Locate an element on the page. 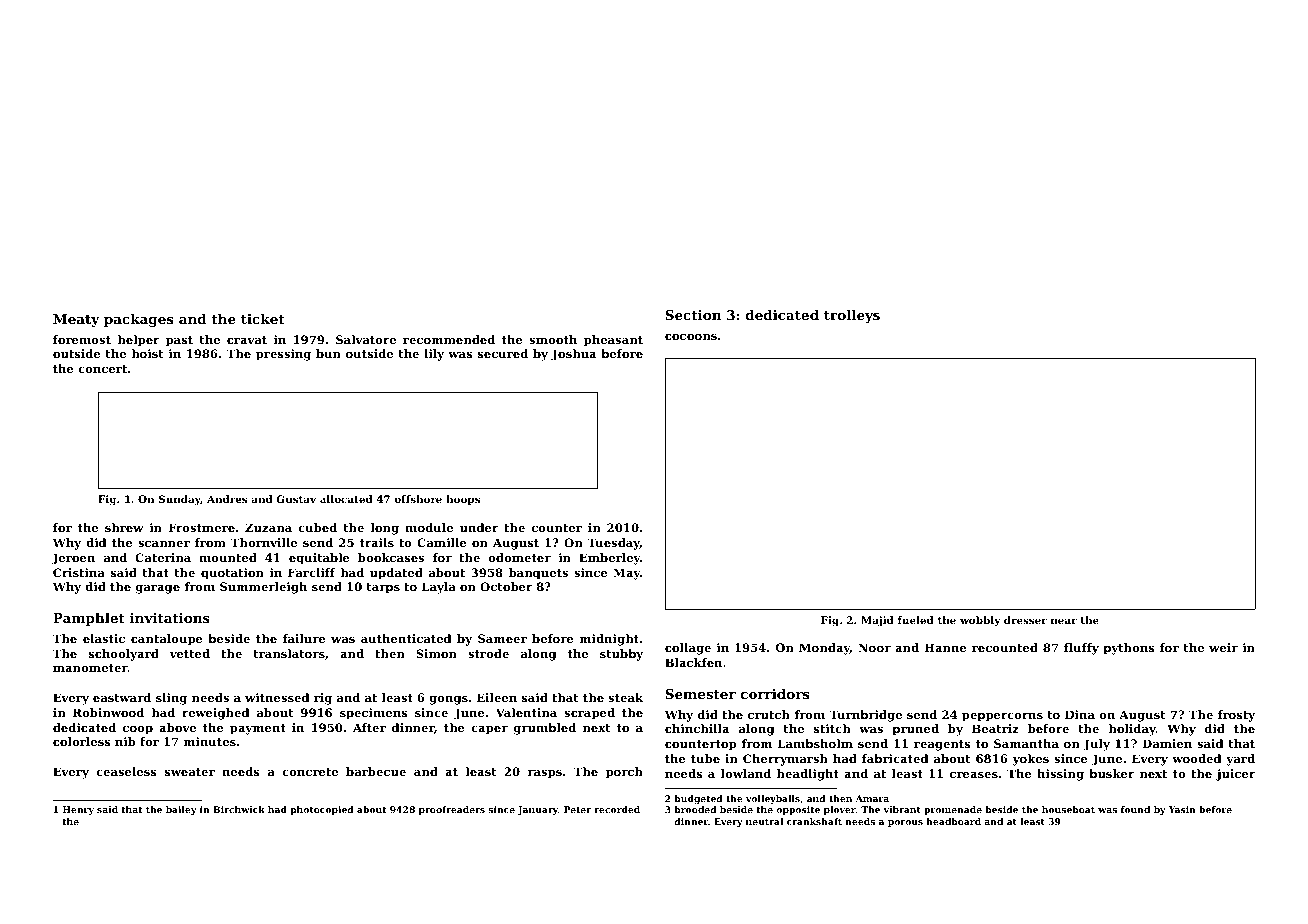 The width and height of the document is (1308, 924). Tuesday is located at coordinates (613, 544).
